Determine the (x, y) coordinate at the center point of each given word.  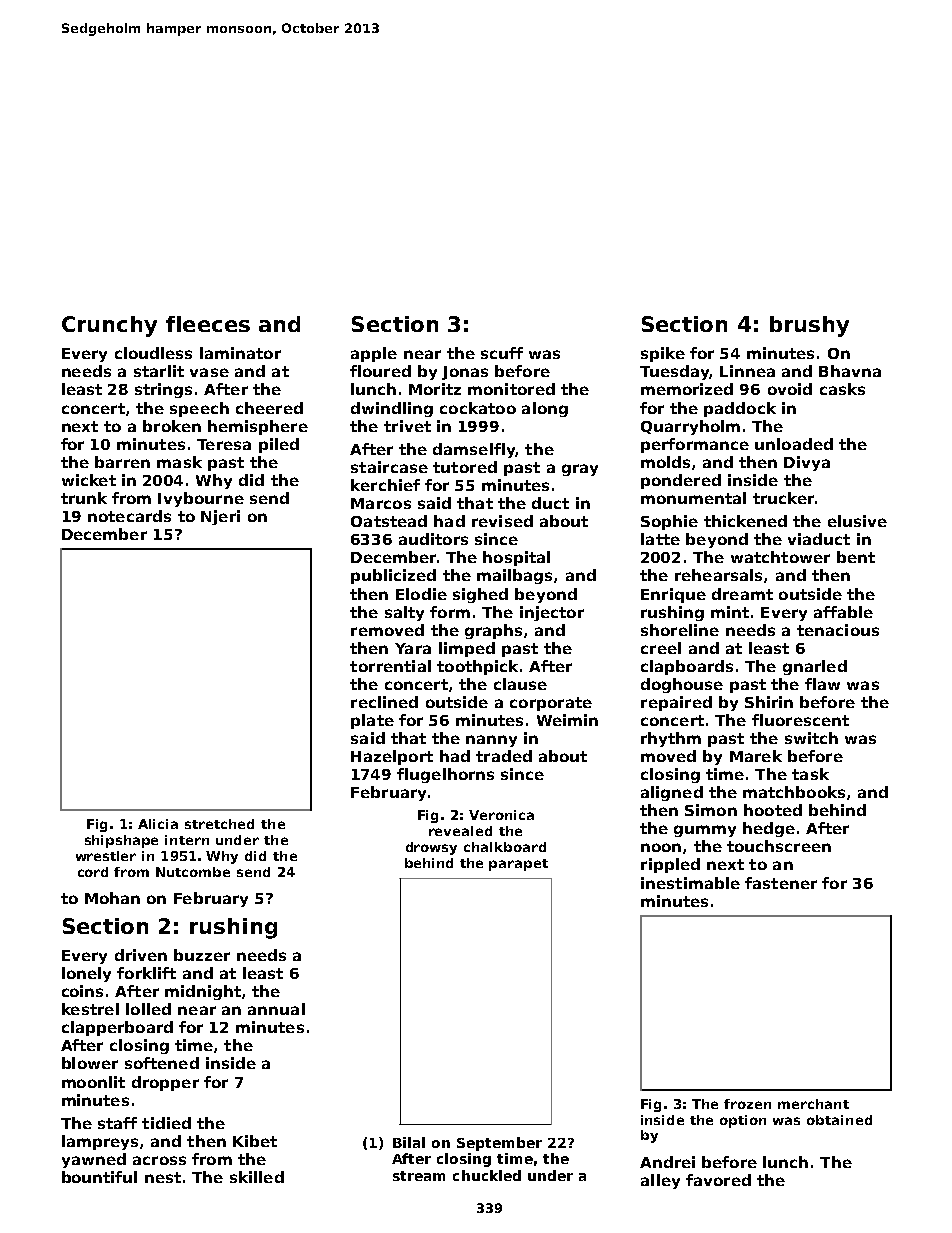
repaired (676, 703)
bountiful (99, 1177)
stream (419, 1176)
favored (718, 1180)
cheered (269, 408)
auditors (433, 539)
